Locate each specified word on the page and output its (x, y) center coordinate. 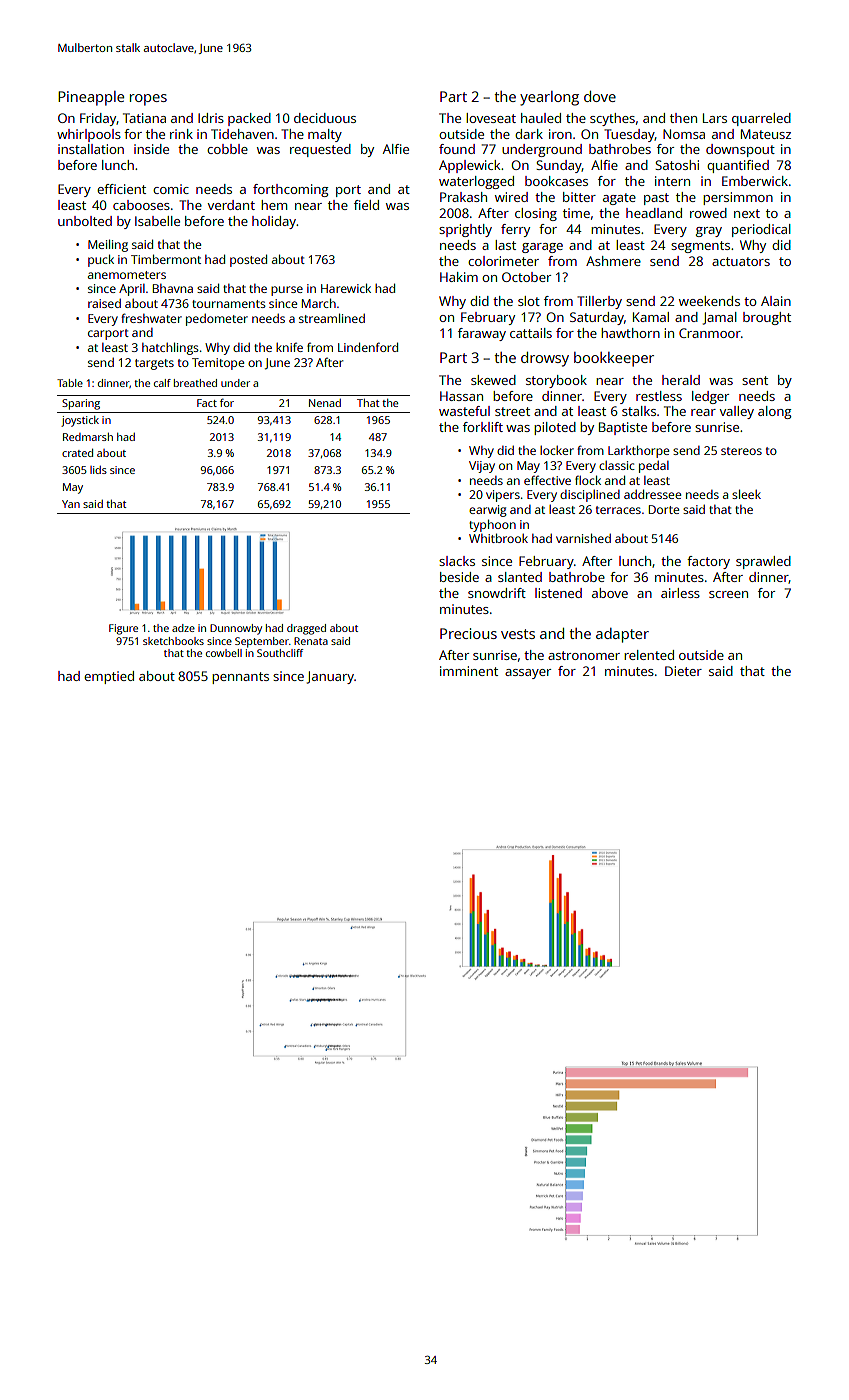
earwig (488, 511)
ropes (148, 100)
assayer (528, 674)
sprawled (763, 562)
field (366, 205)
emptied (109, 677)
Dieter (683, 671)
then (683, 118)
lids (98, 470)
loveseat (491, 118)
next (747, 213)
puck (101, 260)
